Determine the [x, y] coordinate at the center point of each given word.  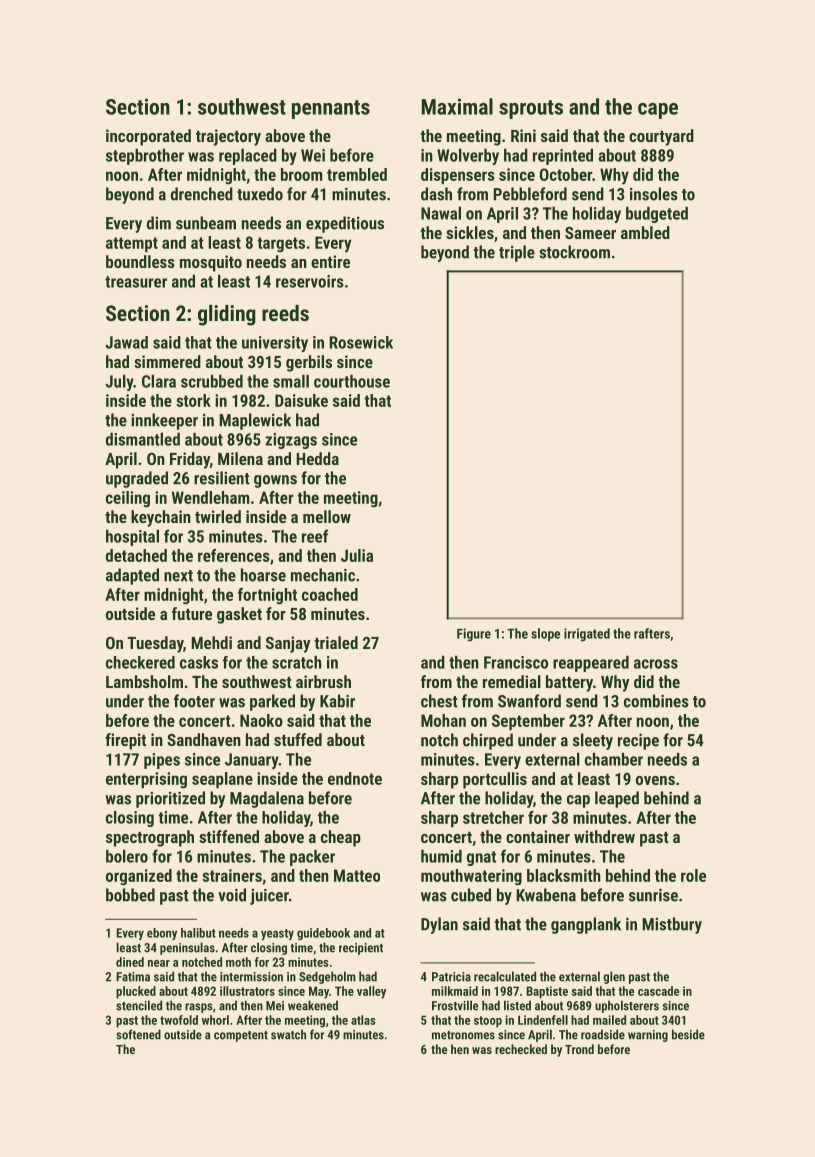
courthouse [352, 381]
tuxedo [260, 194]
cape [658, 111]
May [319, 992]
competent [241, 1036]
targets [281, 244]
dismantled [143, 439]
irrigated [587, 635]
